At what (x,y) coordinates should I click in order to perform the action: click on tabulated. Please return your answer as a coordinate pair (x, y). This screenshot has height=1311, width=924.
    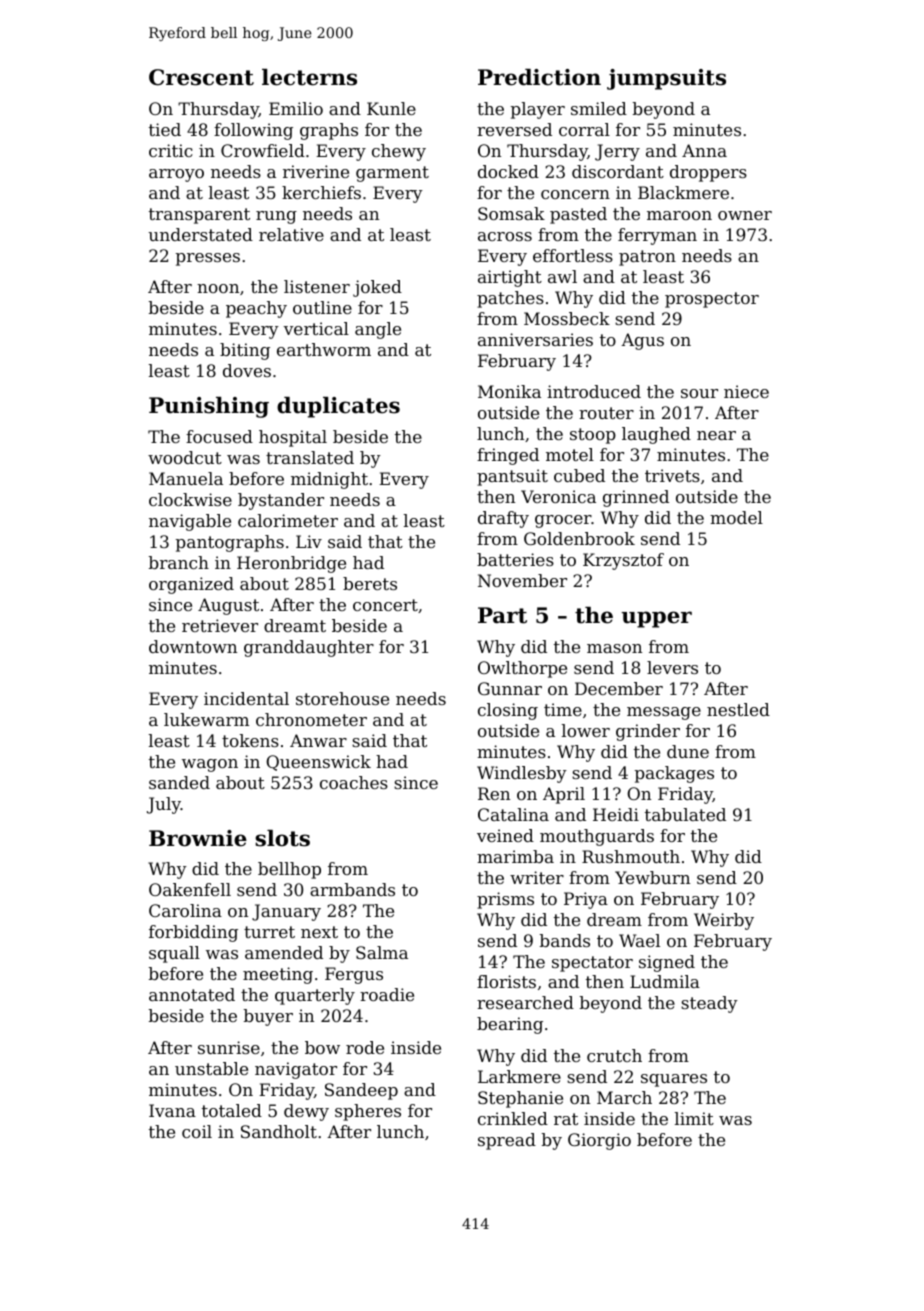
    Looking at the image, I should click on (685, 814).
